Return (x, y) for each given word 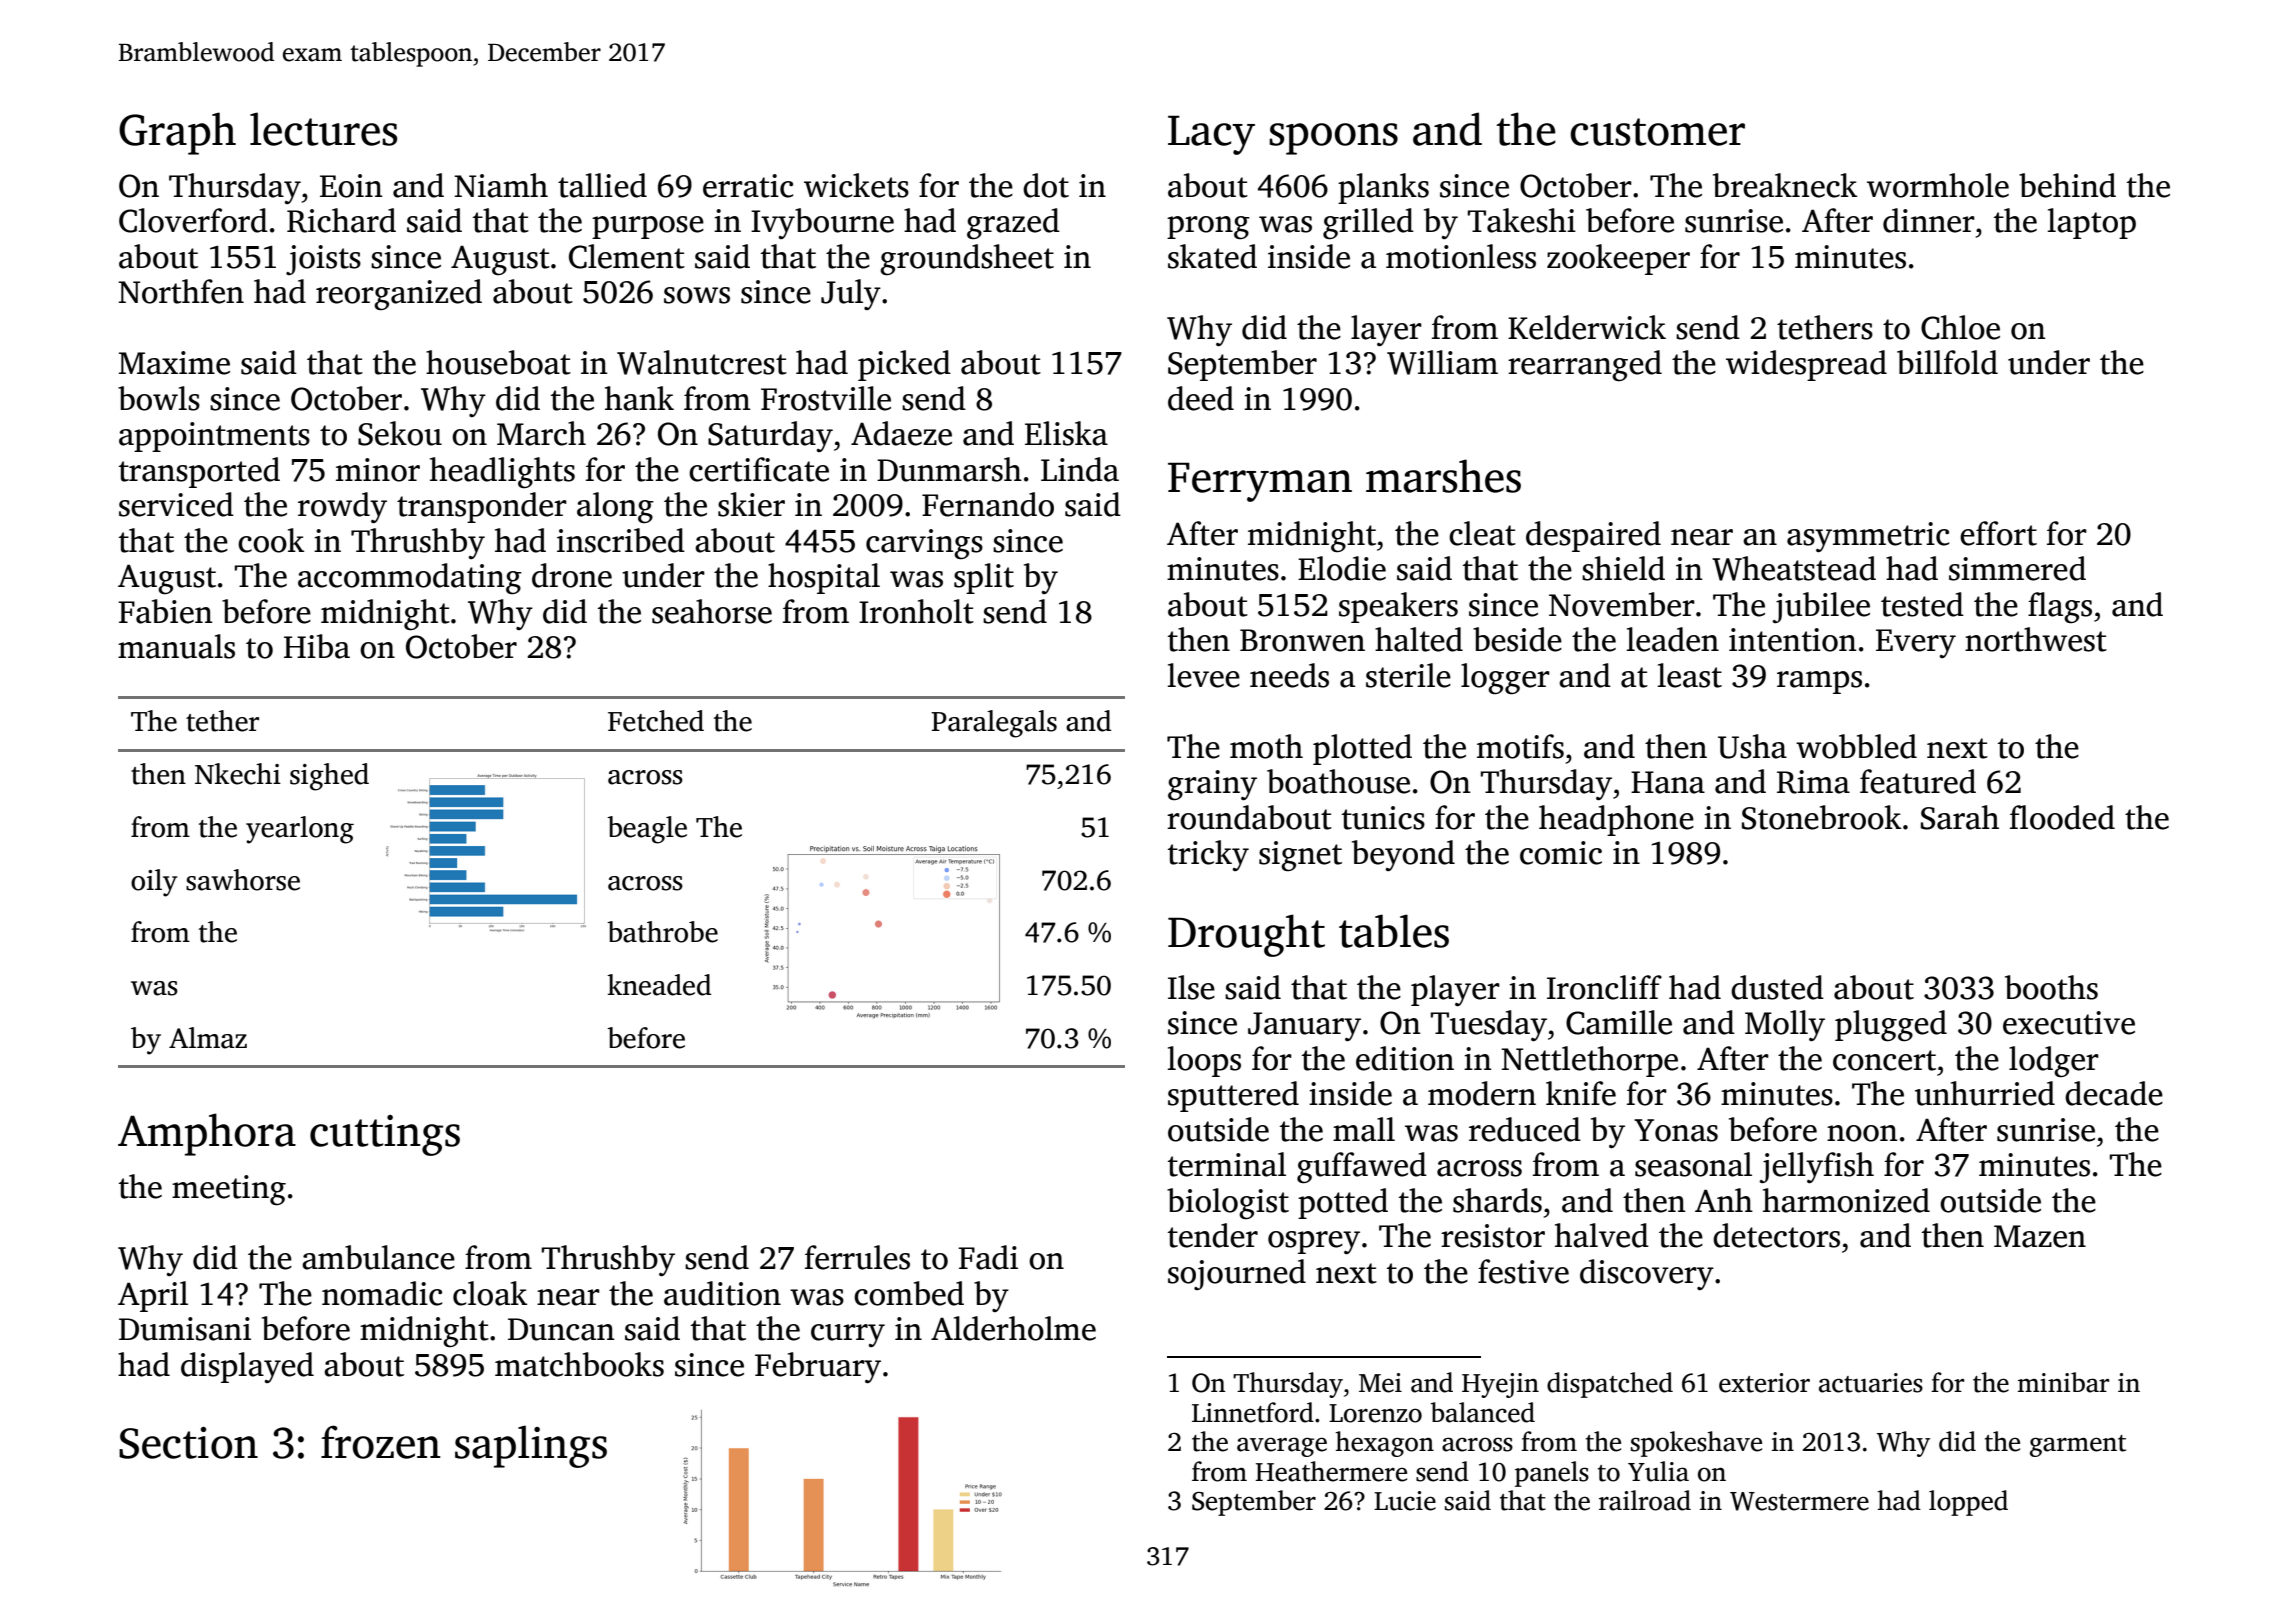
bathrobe (662, 932)
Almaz (208, 1038)
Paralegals (994, 724)
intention (1793, 640)
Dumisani (185, 1329)
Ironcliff (1604, 987)
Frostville (826, 398)
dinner (1929, 220)
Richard (341, 220)
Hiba (317, 646)
